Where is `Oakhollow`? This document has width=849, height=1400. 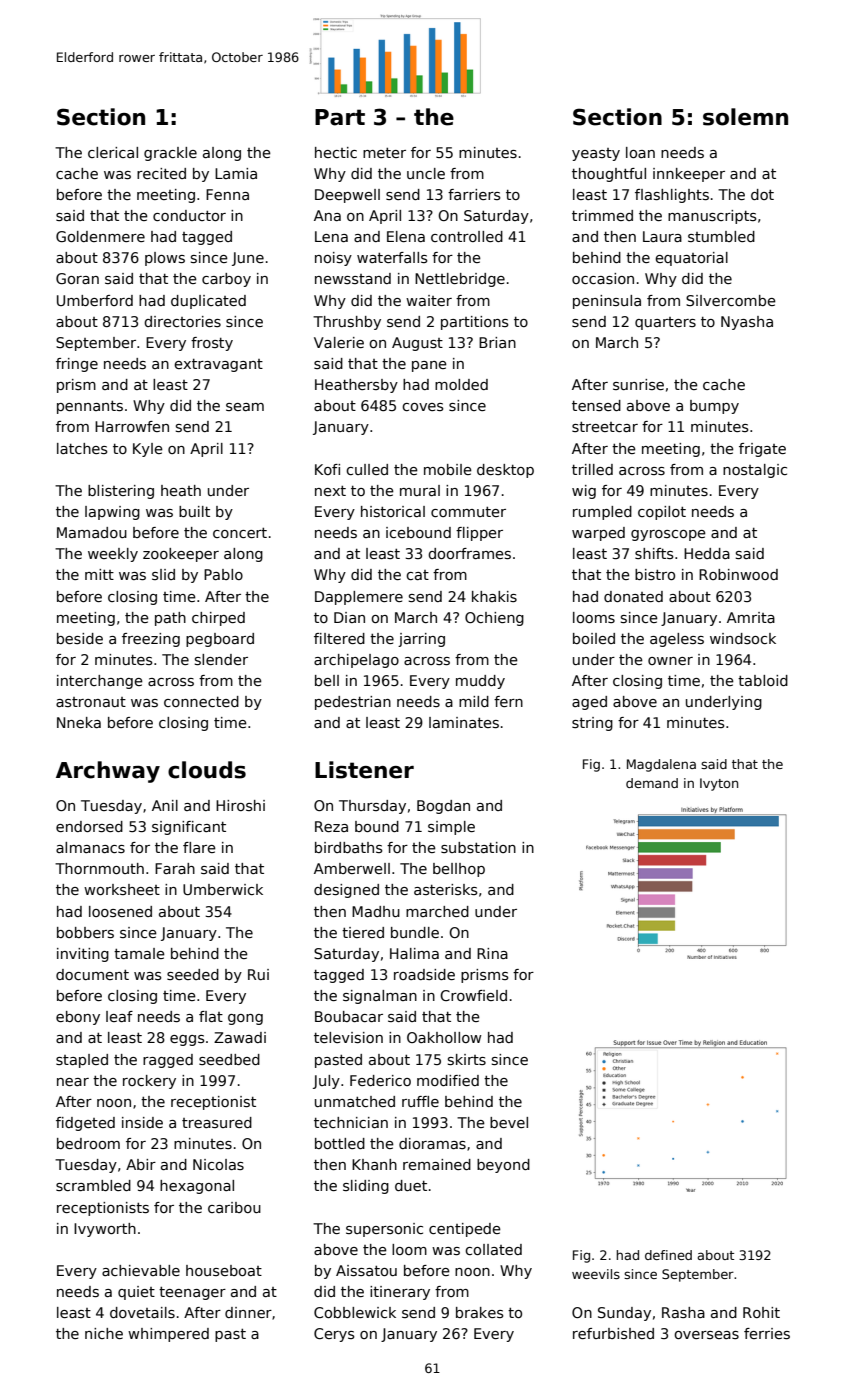 Oakhollow is located at coordinates (444, 1037).
